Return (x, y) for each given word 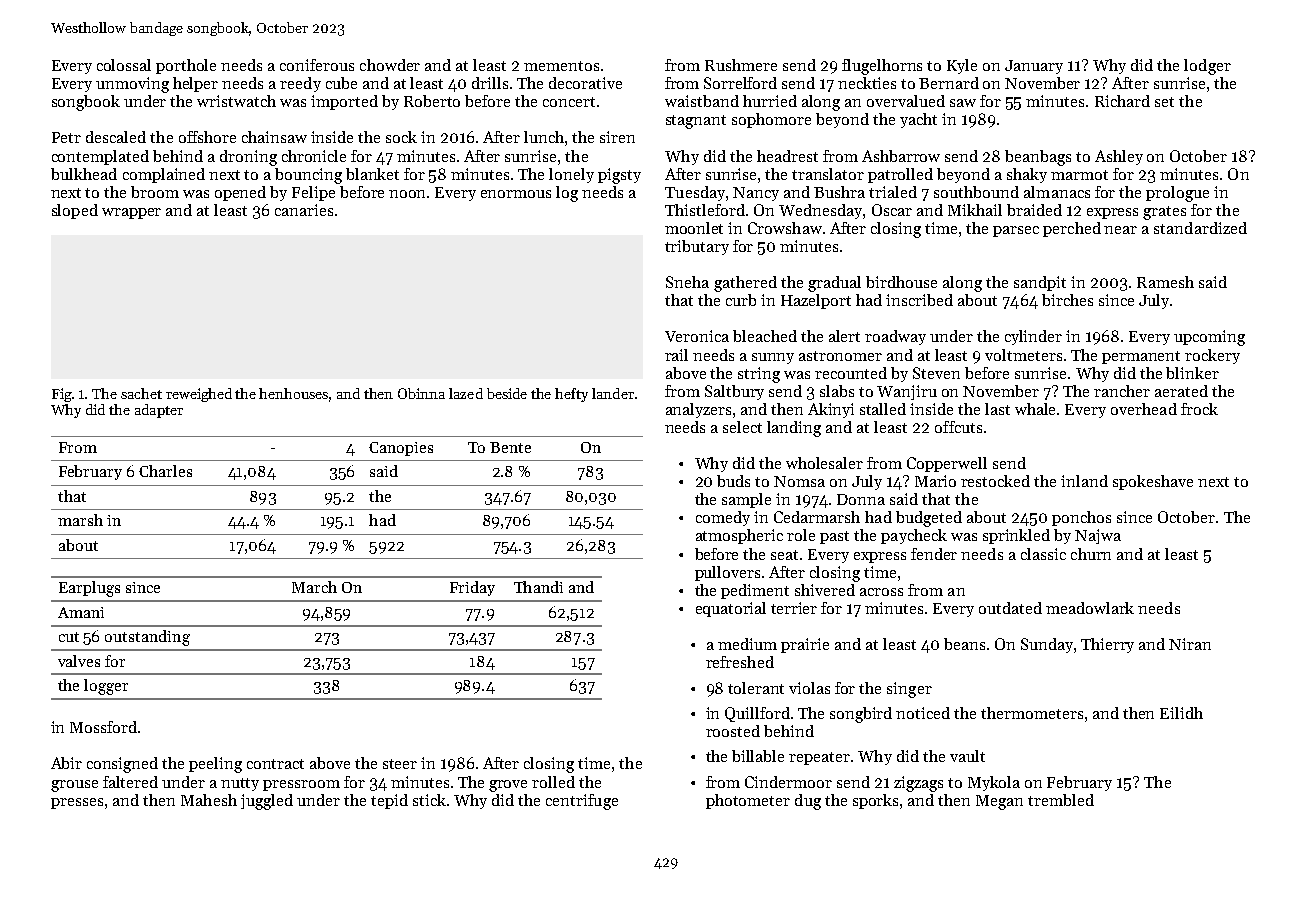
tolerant (756, 688)
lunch (544, 137)
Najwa (1098, 536)
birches (1067, 300)
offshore (207, 137)
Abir (66, 763)
